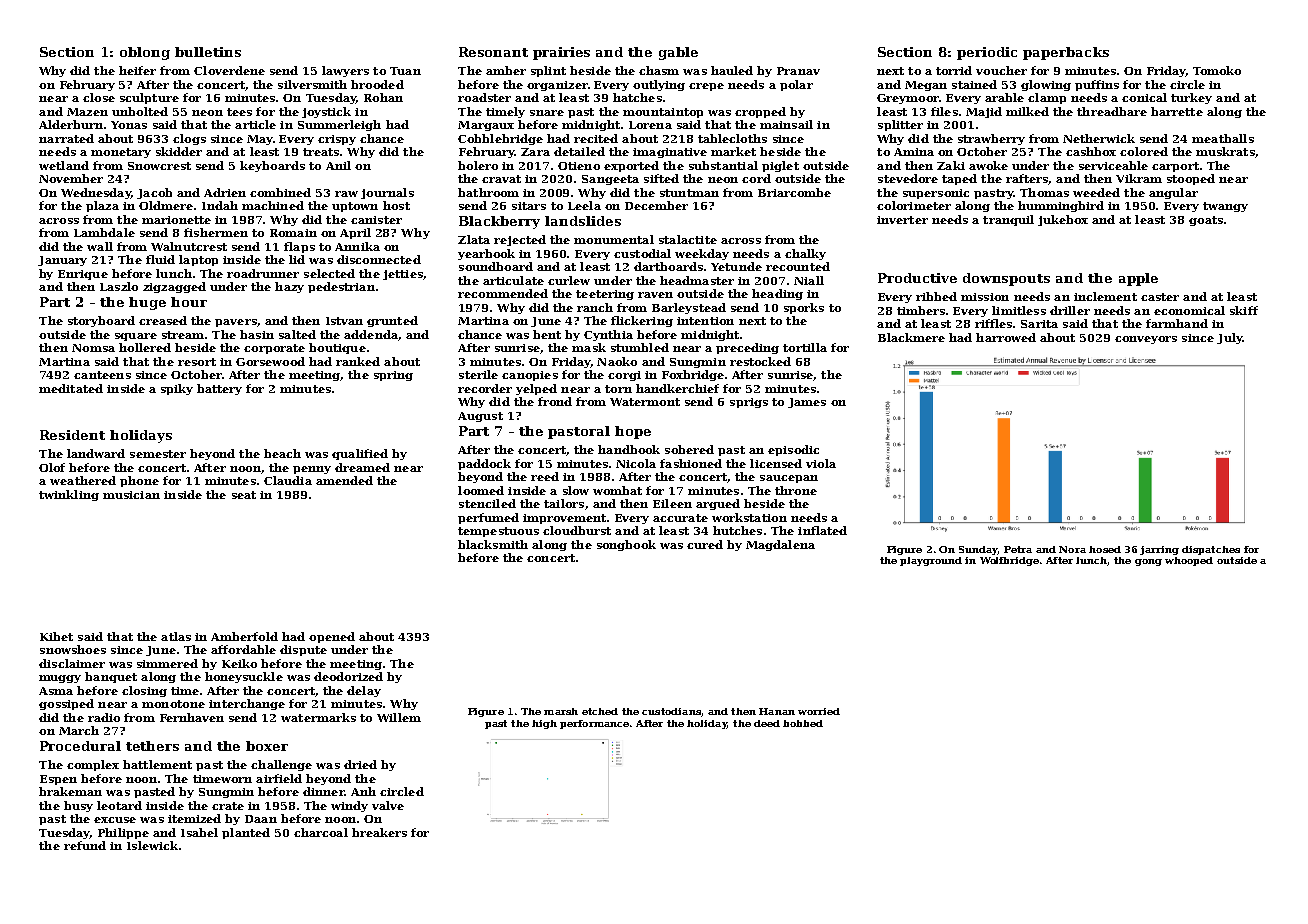 Image resolution: width=1308 pixels, height=924 pixels. Describe the element at coordinates (119, 805) in the screenshot. I see `leotard` at that location.
